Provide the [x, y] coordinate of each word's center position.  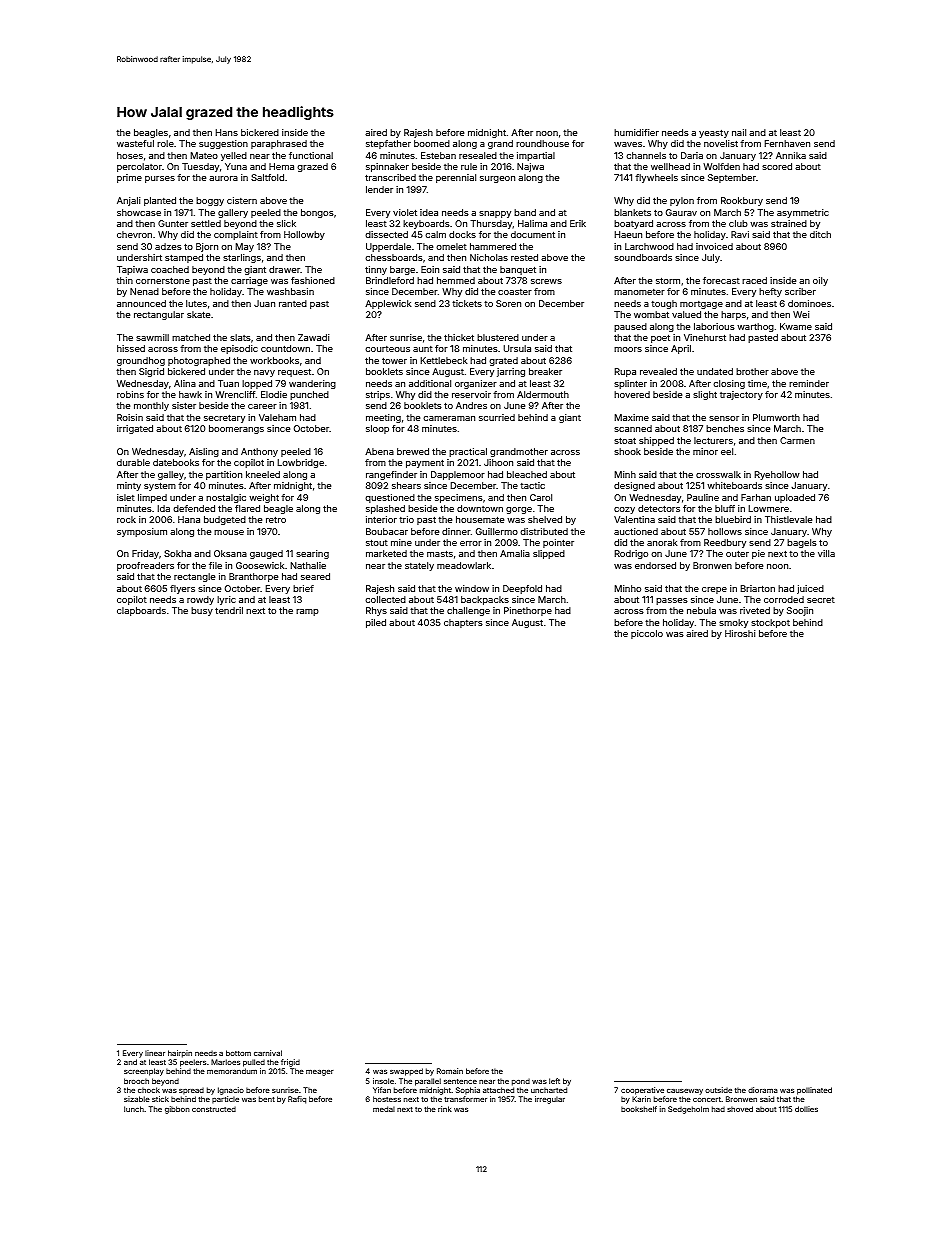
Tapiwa [132, 270]
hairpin [180, 1054]
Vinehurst [705, 337]
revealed [658, 371]
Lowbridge [300, 463]
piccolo [647, 634]
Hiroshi [740, 633]
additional [430, 383]
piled [376, 623]
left [554, 1081]
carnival [268, 1053]
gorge [519, 510]
